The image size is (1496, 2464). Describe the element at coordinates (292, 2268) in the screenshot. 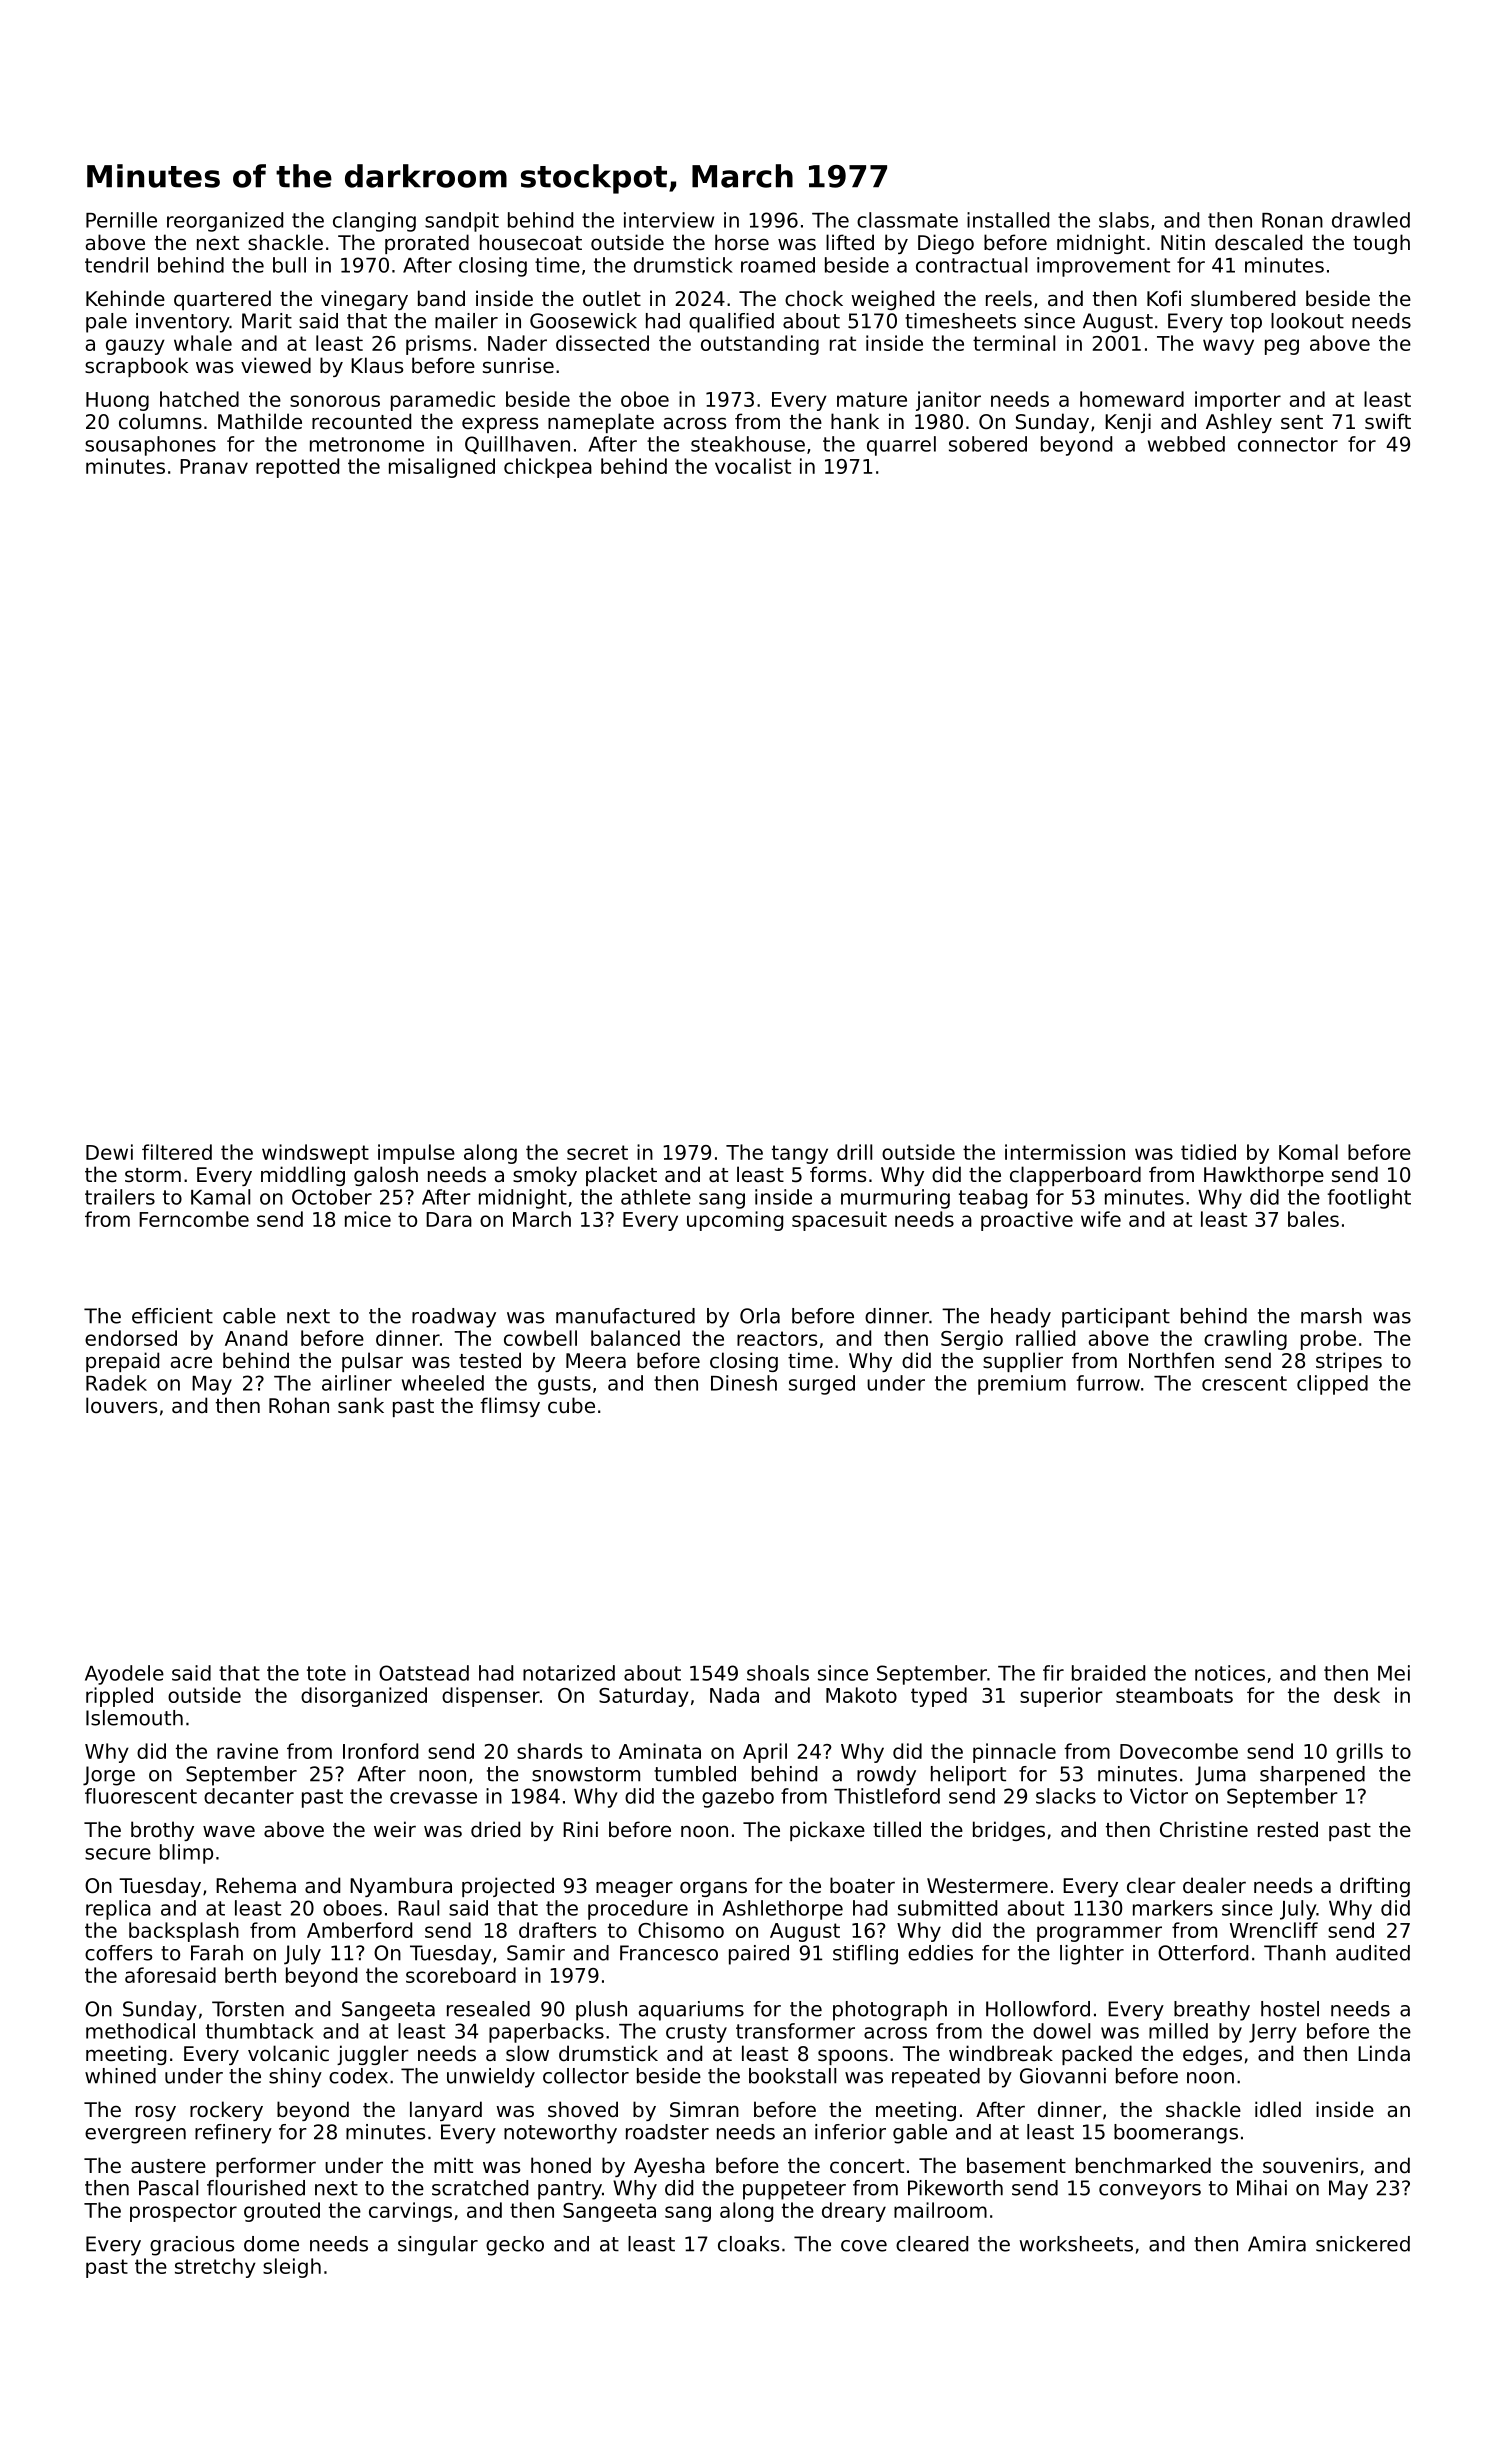

I see `sleigh` at that location.
